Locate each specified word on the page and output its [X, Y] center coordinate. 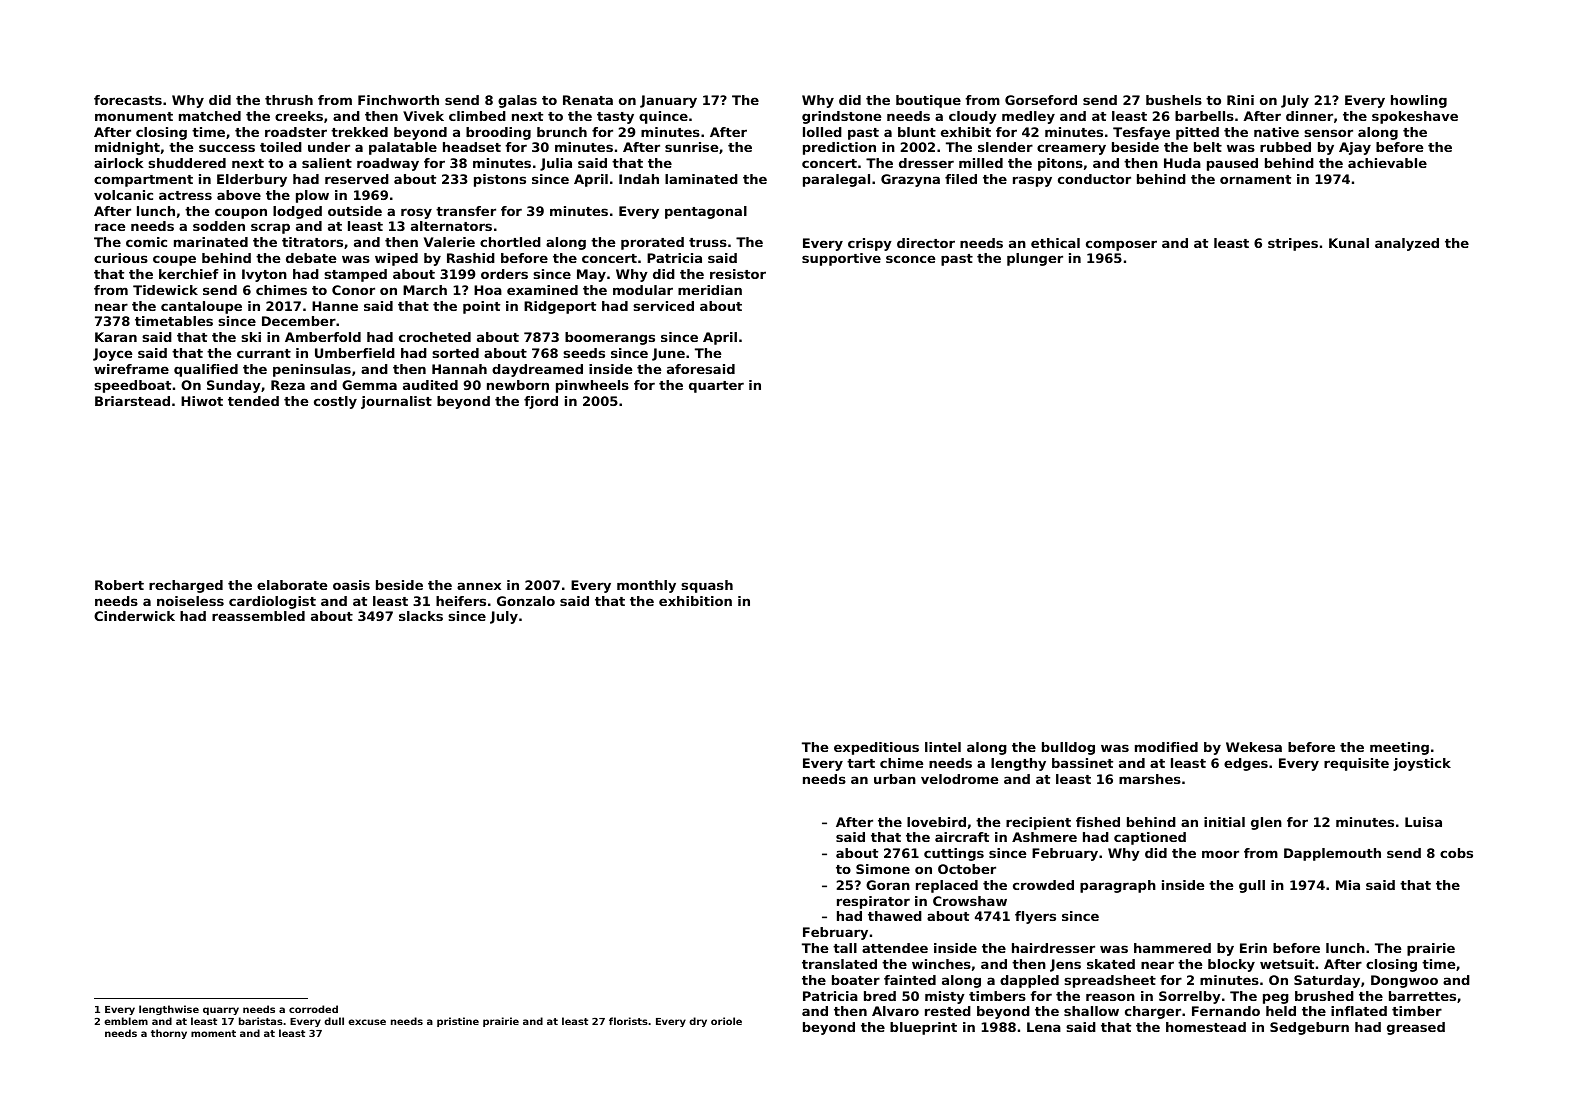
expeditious [876, 748]
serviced [664, 306]
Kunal [1349, 243]
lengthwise [169, 1010]
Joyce [112, 354]
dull [334, 1021]
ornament [1255, 179]
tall [845, 948]
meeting [1399, 748]
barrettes [1422, 996]
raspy [1032, 181]
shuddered [187, 163]
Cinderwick [134, 616]
